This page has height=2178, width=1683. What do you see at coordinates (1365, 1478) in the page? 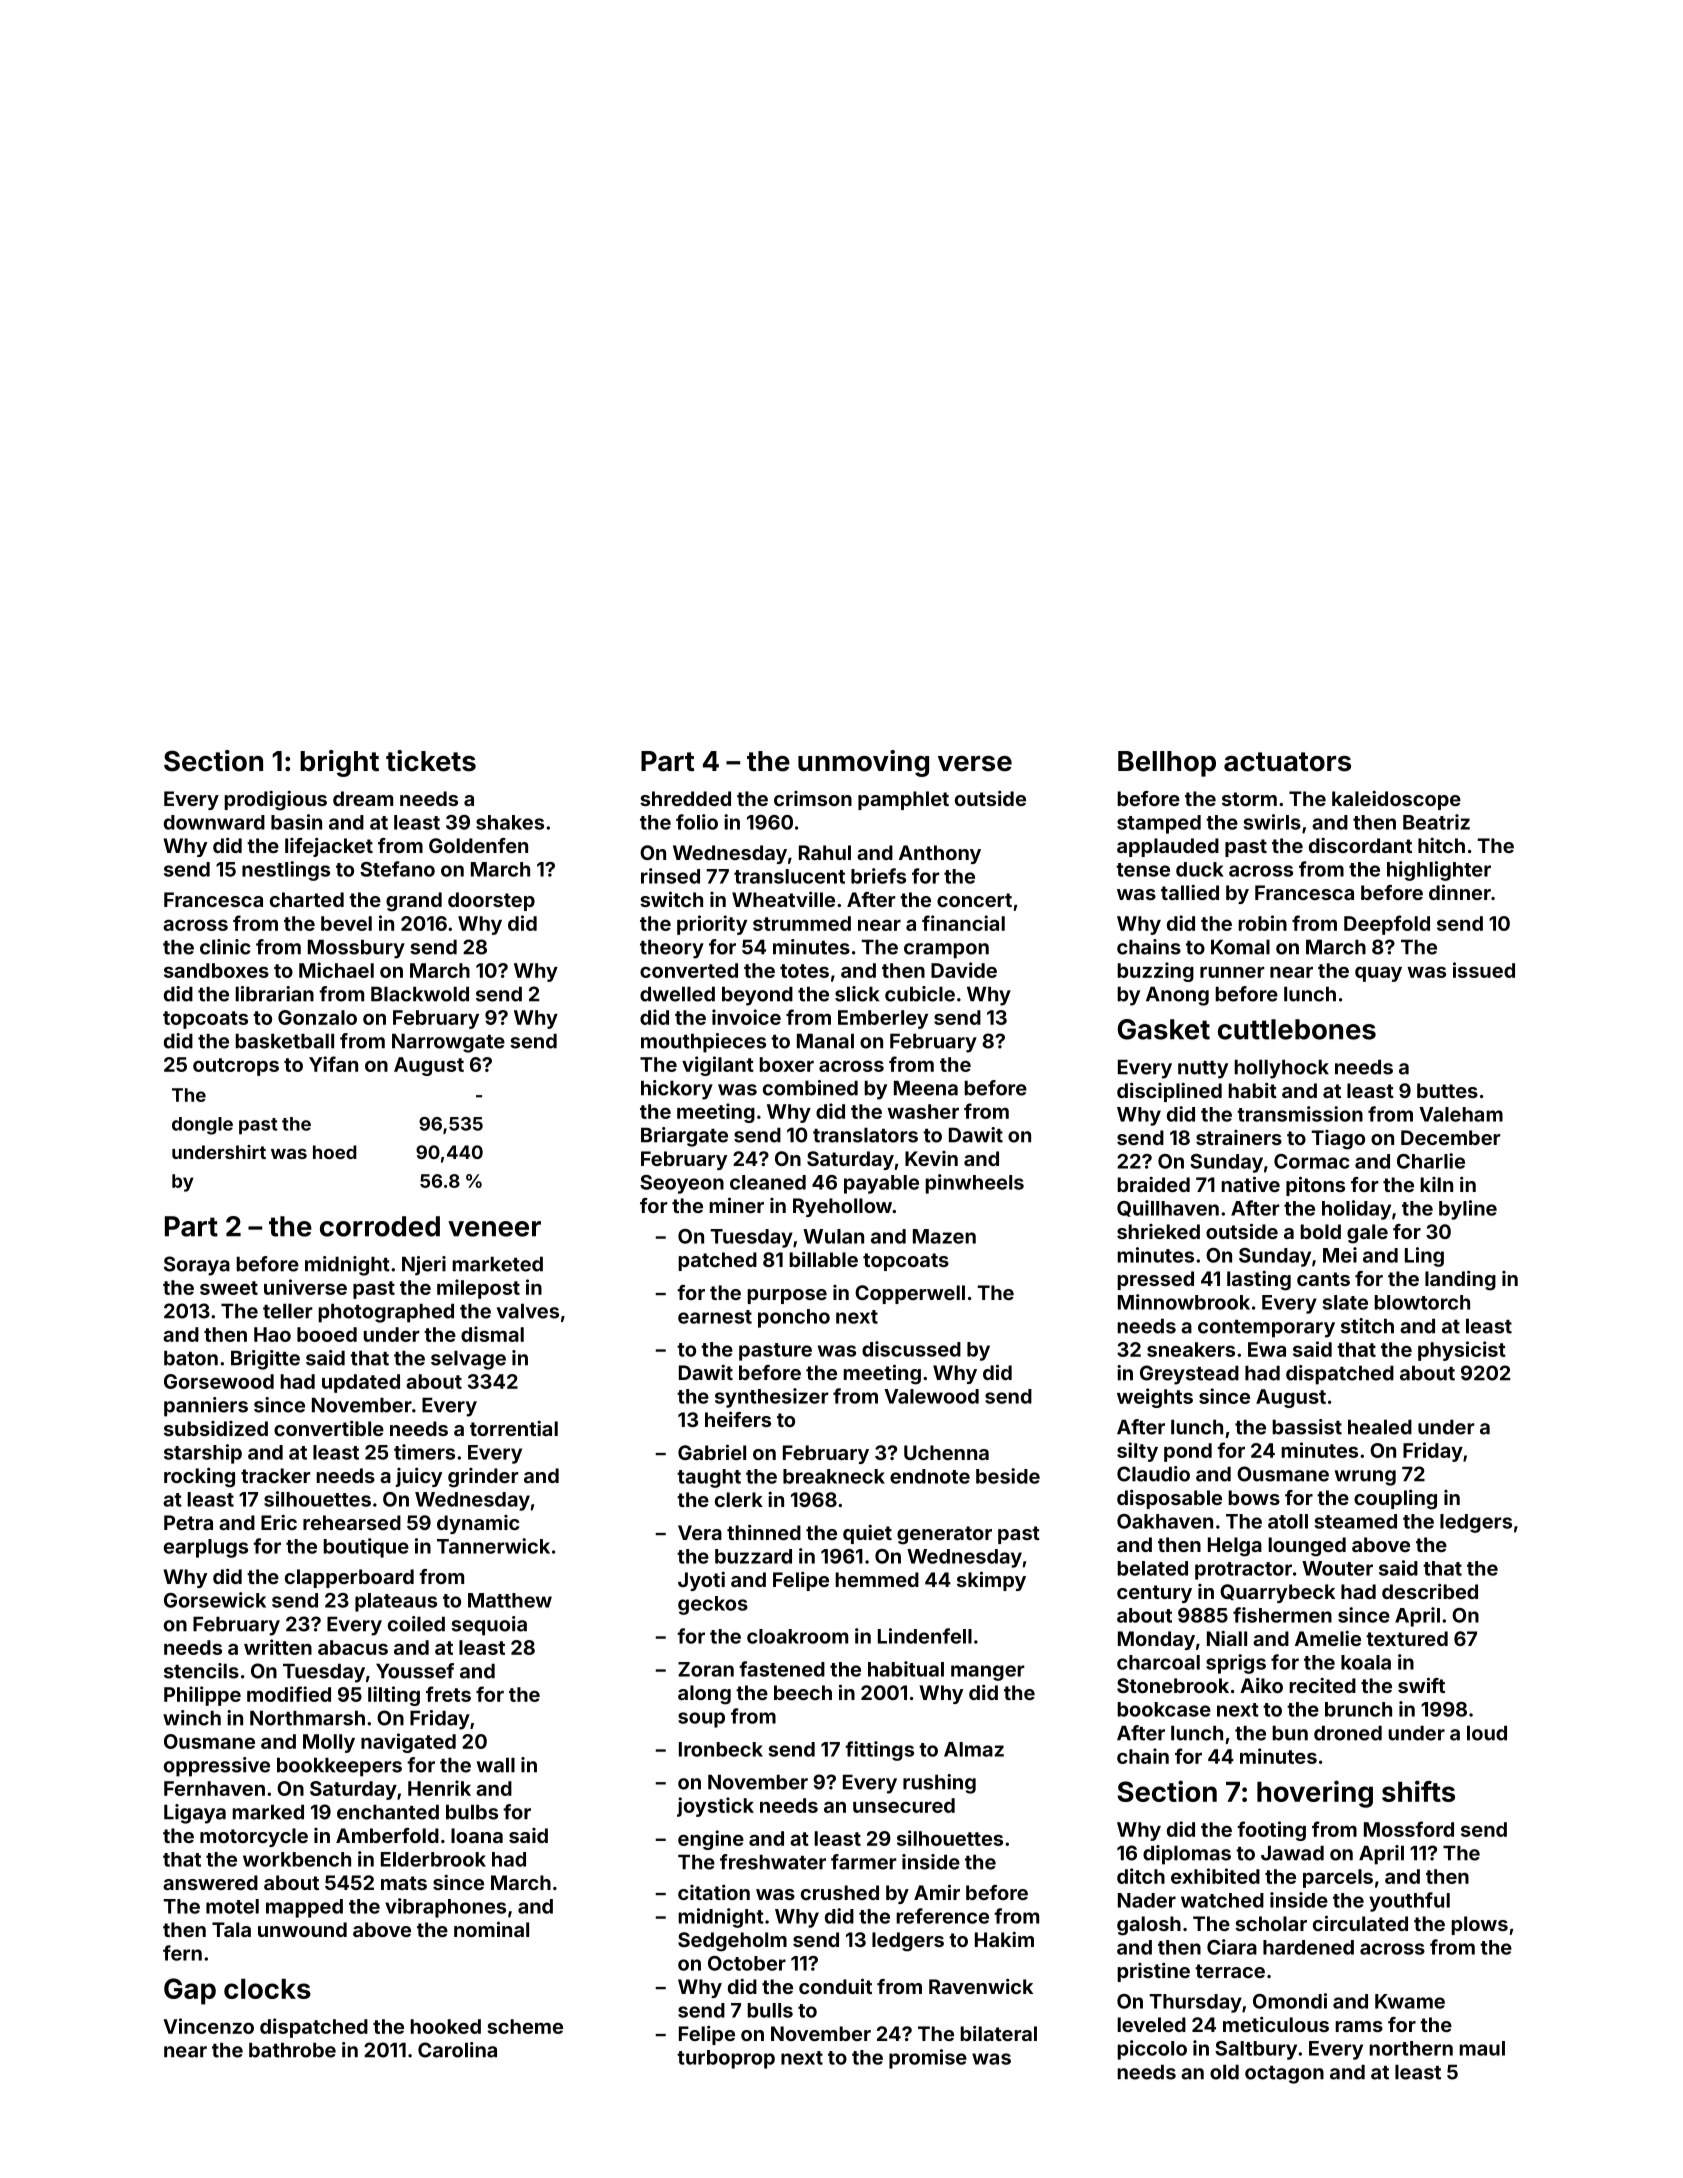
I see `wrung` at bounding box center [1365, 1478].
